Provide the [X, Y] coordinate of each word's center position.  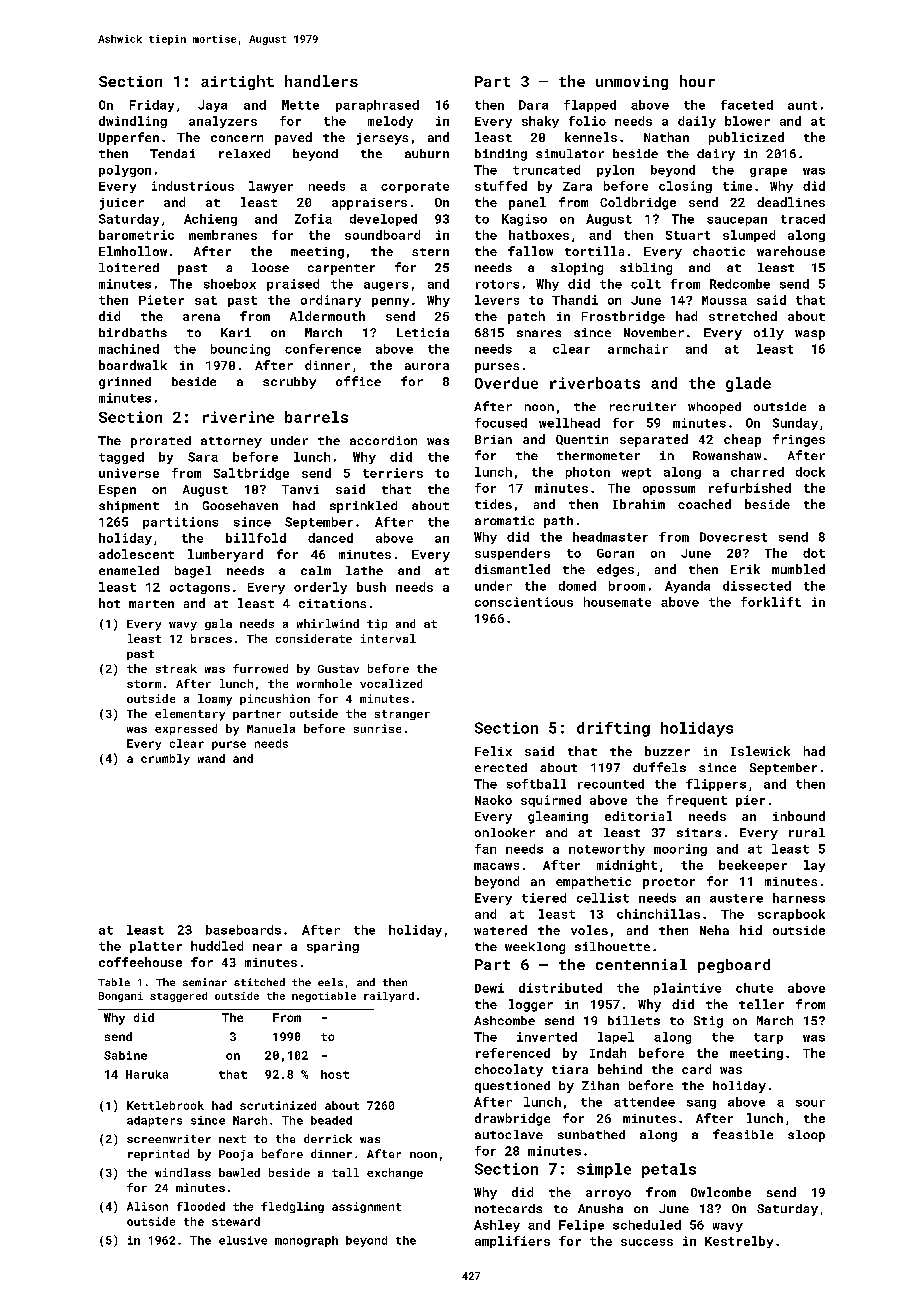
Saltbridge [251, 474]
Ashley [497, 1226]
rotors [497, 284]
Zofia [313, 219]
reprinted [158, 1155]
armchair [638, 349]
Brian [493, 439]
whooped [714, 408]
